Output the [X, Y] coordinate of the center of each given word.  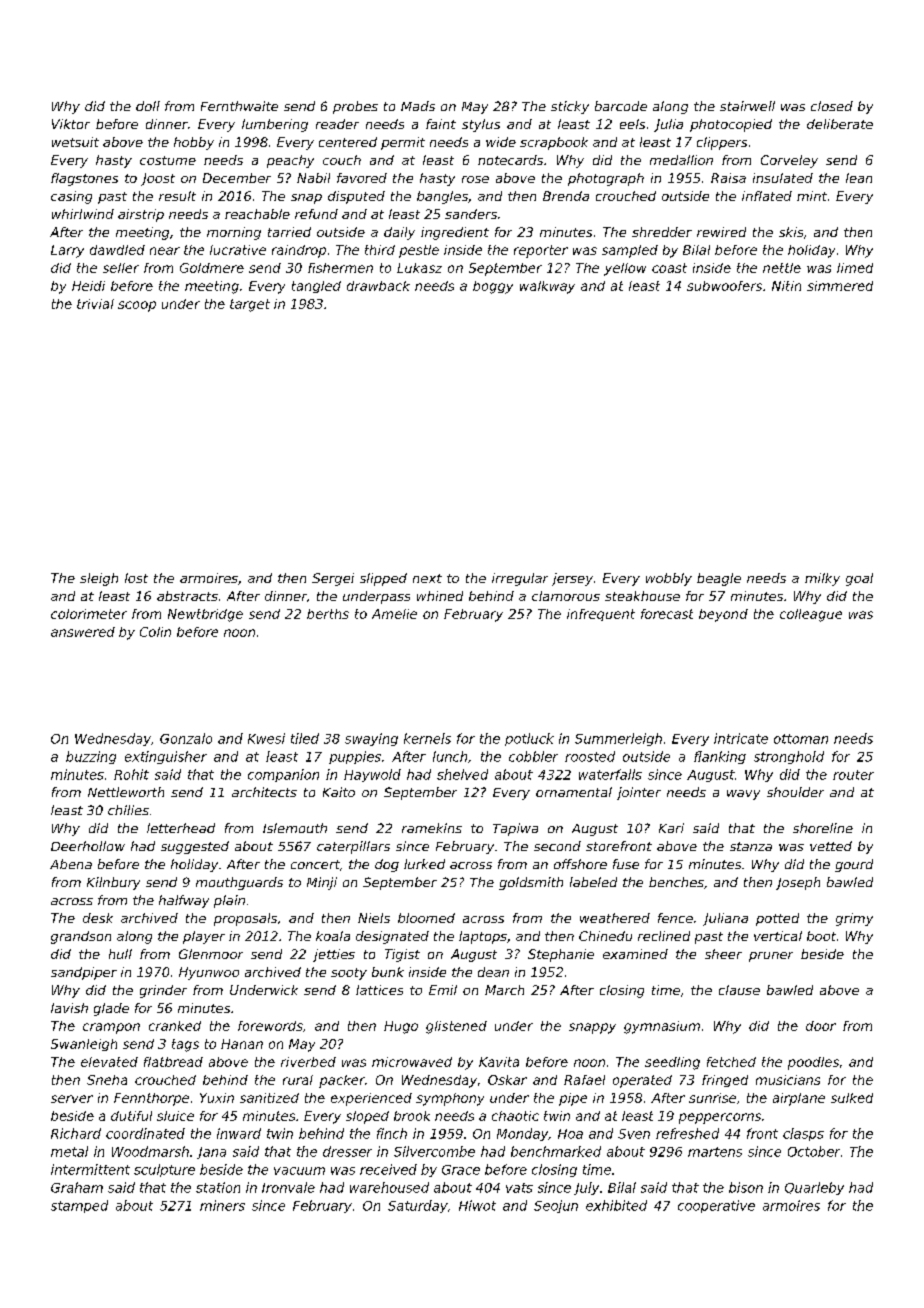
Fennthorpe [151, 1099]
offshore [580, 864]
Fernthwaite [239, 106]
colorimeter [89, 614]
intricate [741, 738]
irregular [520, 579]
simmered [840, 286]
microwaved [412, 1062]
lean [859, 178]
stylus [481, 125]
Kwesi [266, 738]
